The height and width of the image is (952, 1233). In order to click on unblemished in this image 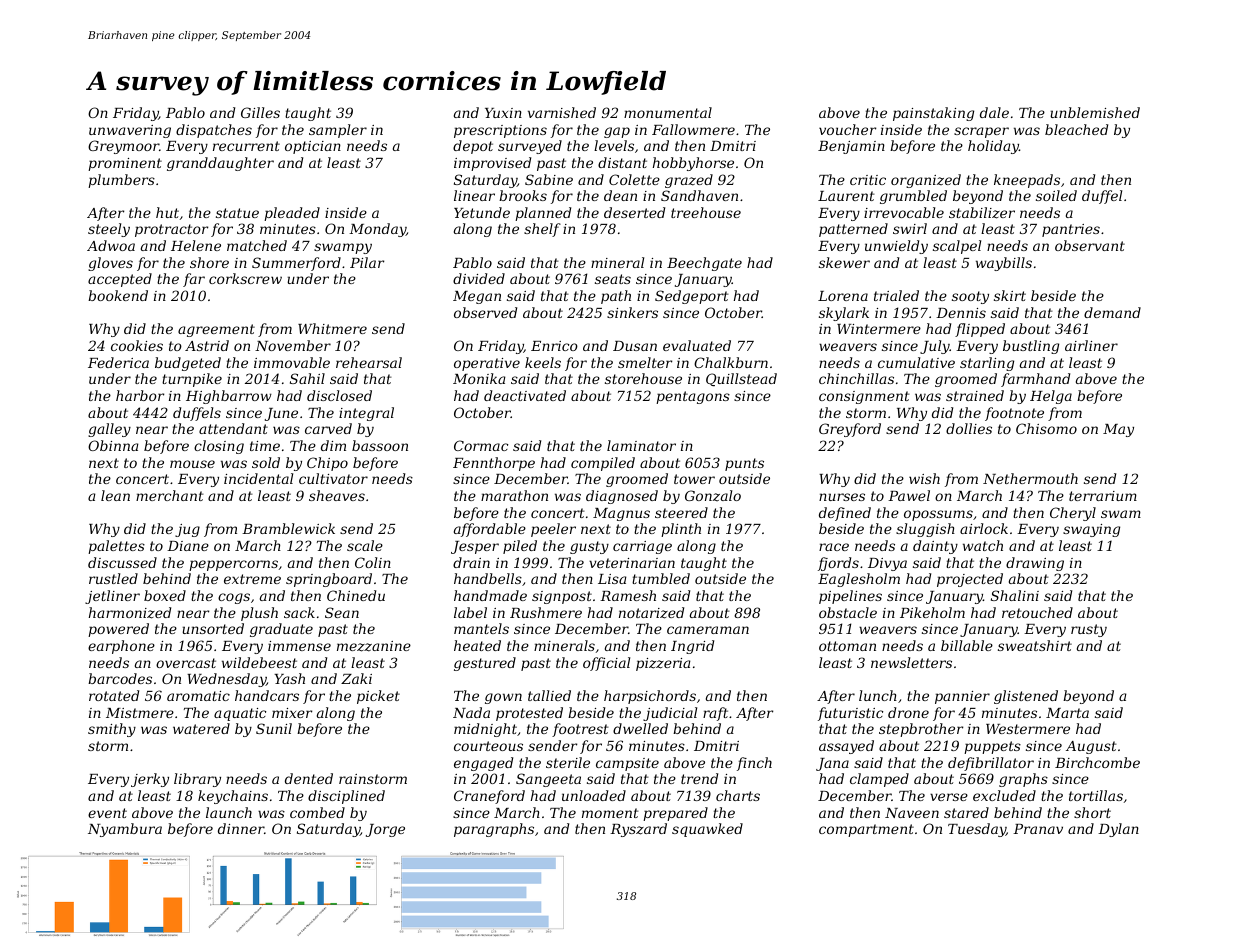, I will do `click(1095, 112)`.
